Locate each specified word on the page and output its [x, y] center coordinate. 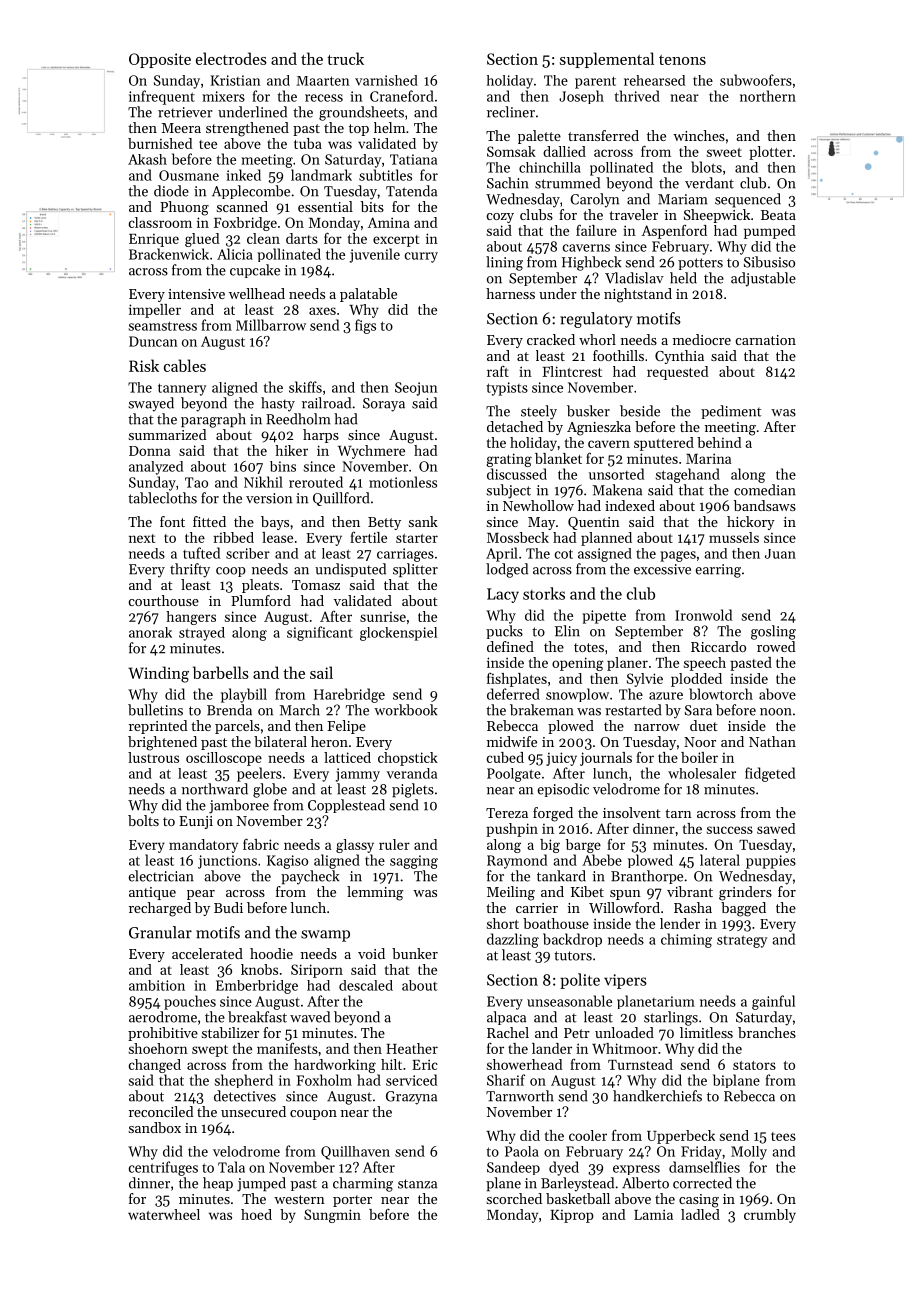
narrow [657, 727]
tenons [682, 60]
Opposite [160, 60]
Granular [160, 932]
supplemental [607, 60]
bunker [415, 953]
